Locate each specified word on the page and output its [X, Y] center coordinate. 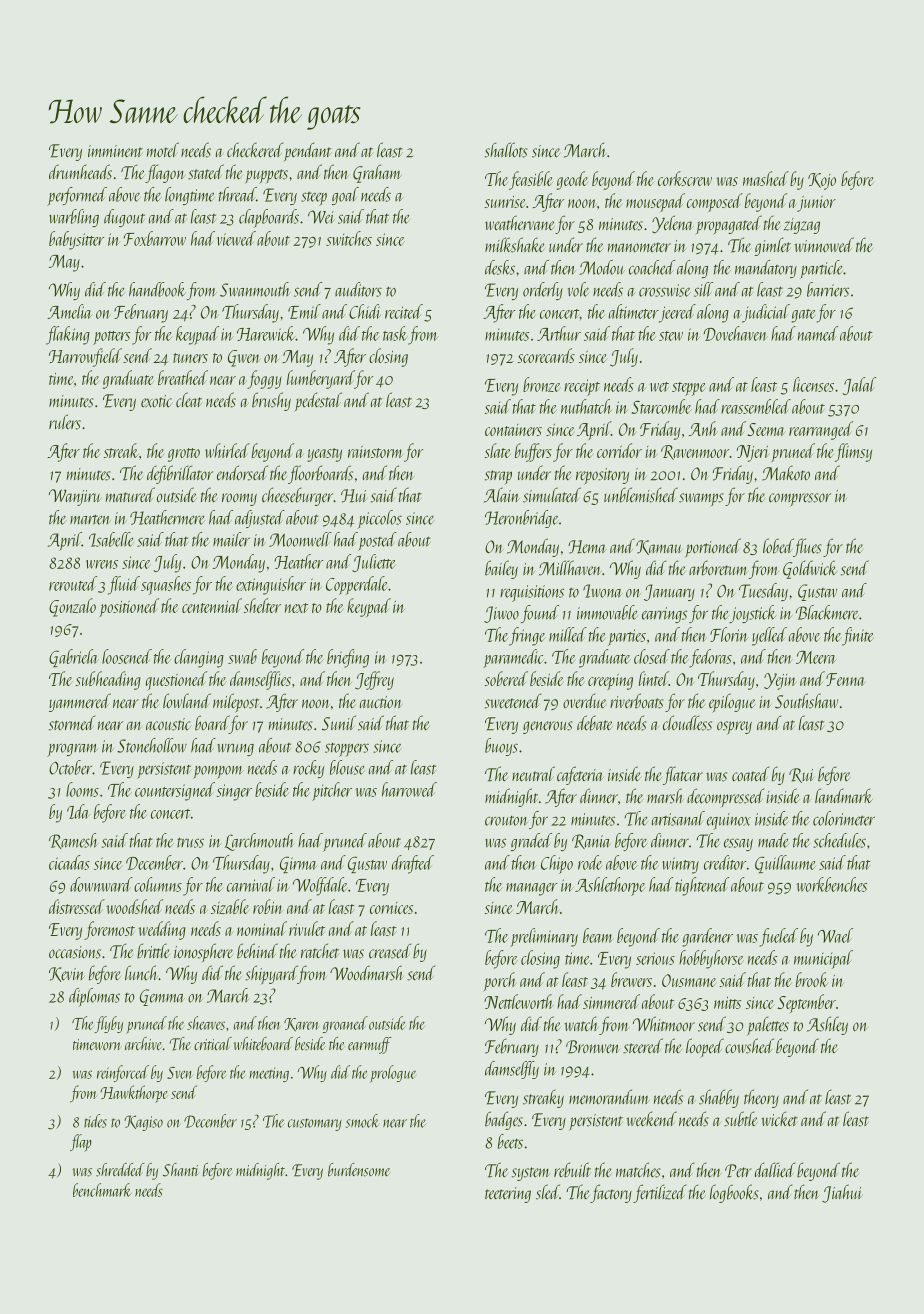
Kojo [822, 181]
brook [812, 979]
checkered [255, 150]
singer [234, 792]
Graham [377, 173]
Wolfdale [320, 886]
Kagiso [143, 1123]
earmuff [370, 1045]
